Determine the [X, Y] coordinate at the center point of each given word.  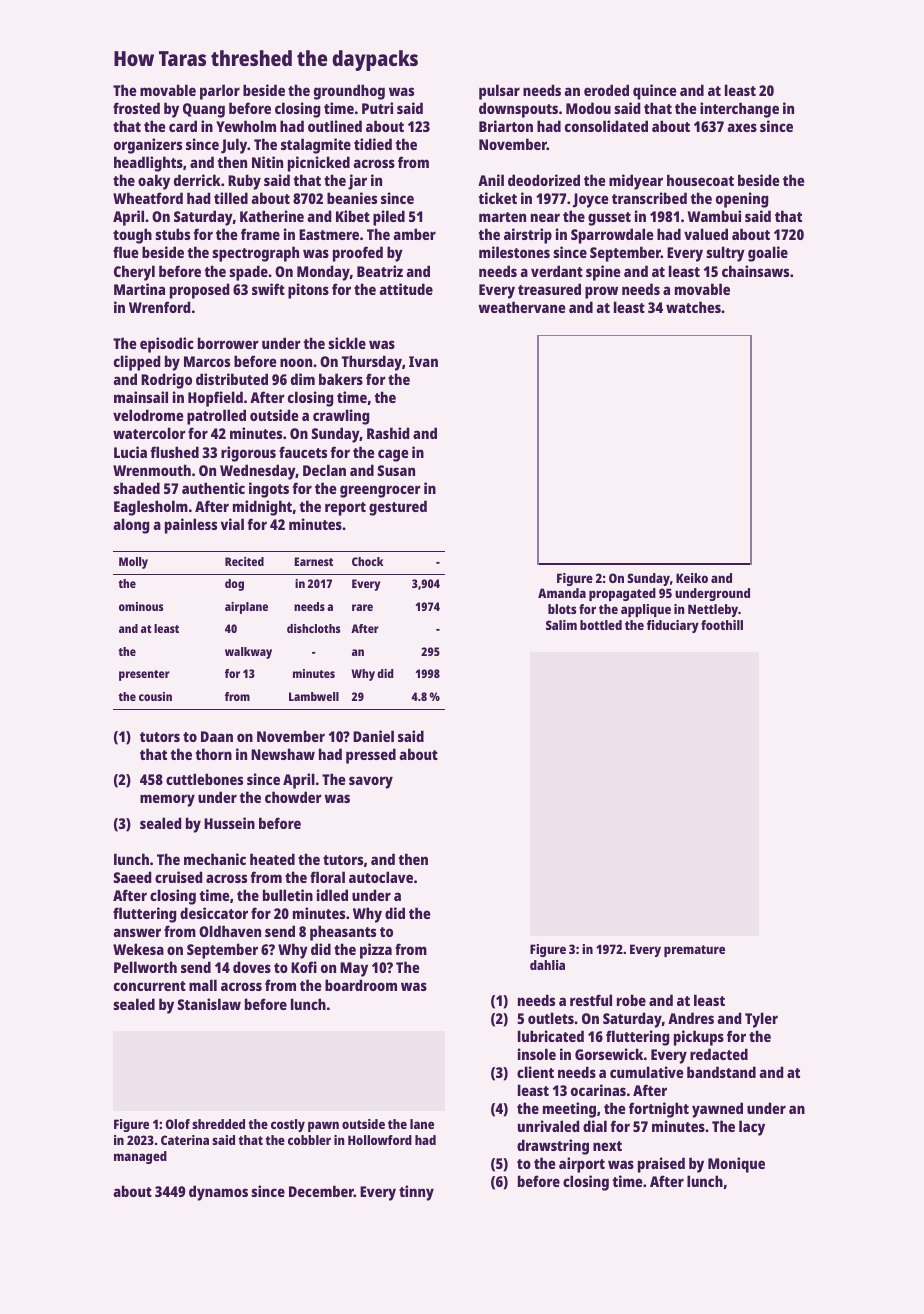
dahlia [547, 965]
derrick [197, 180]
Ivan [423, 361]
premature [694, 951]
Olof [178, 1124]
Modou [588, 108]
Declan [324, 470]
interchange [739, 110]
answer [137, 932]
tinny [416, 1193]
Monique [736, 1165]
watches [693, 307]
